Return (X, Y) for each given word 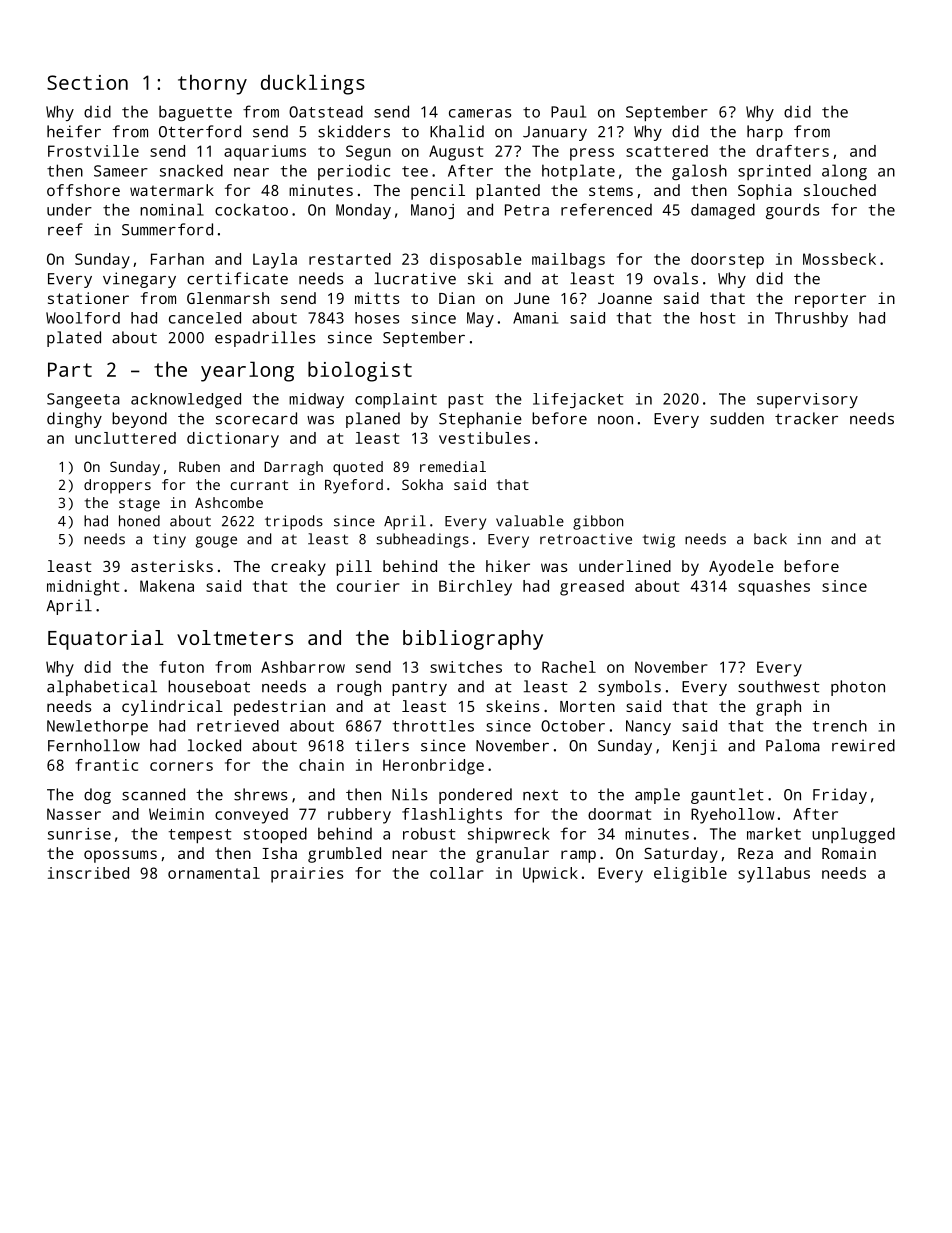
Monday (363, 211)
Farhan (177, 259)
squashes (774, 588)
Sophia (765, 192)
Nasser (74, 814)
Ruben (199, 466)
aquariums (265, 153)
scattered (667, 151)
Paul (568, 111)
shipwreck (509, 835)
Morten (587, 706)
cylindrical (172, 708)
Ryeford (354, 486)
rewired (863, 745)
